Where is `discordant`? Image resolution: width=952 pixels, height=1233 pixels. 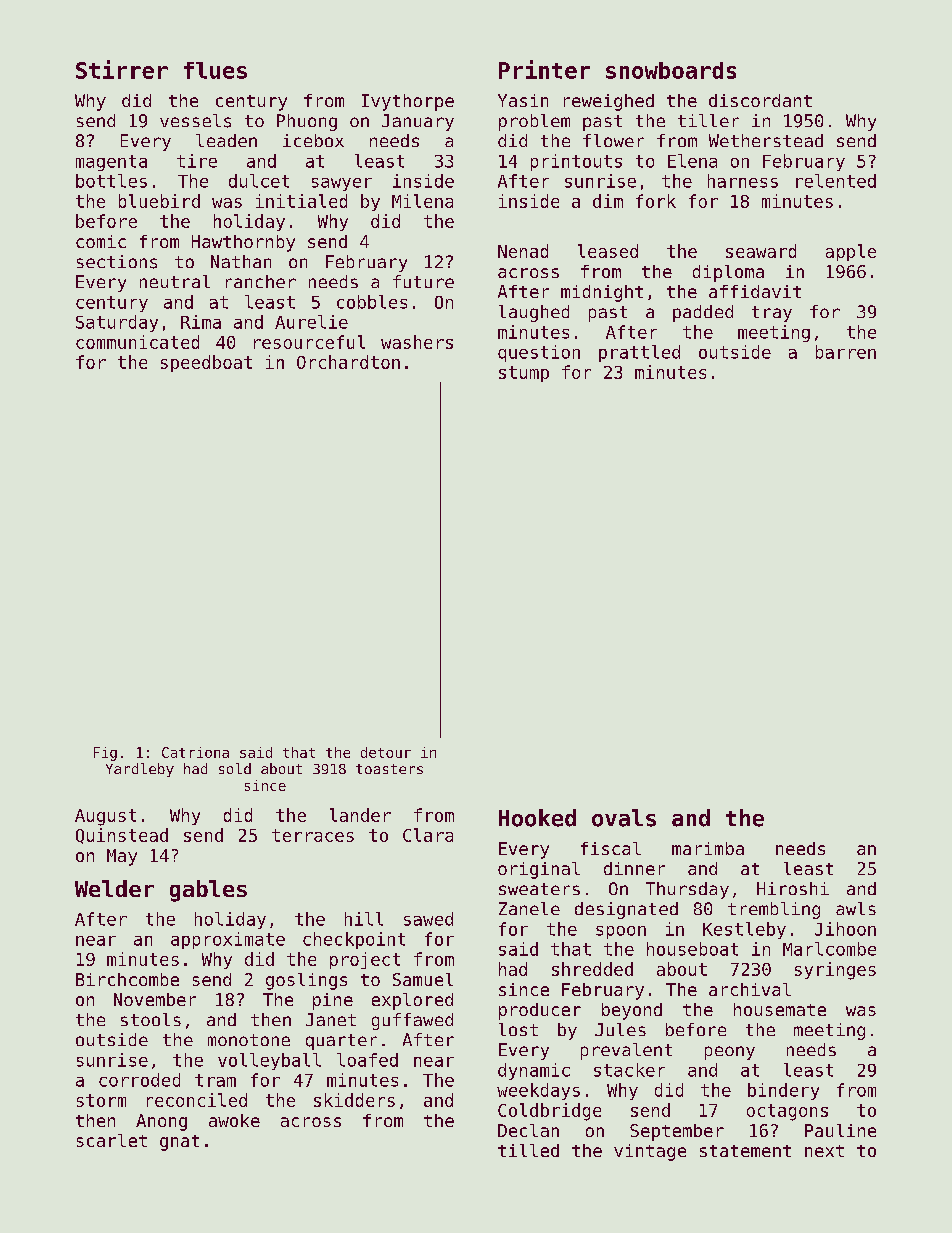 discordant is located at coordinates (760, 100).
